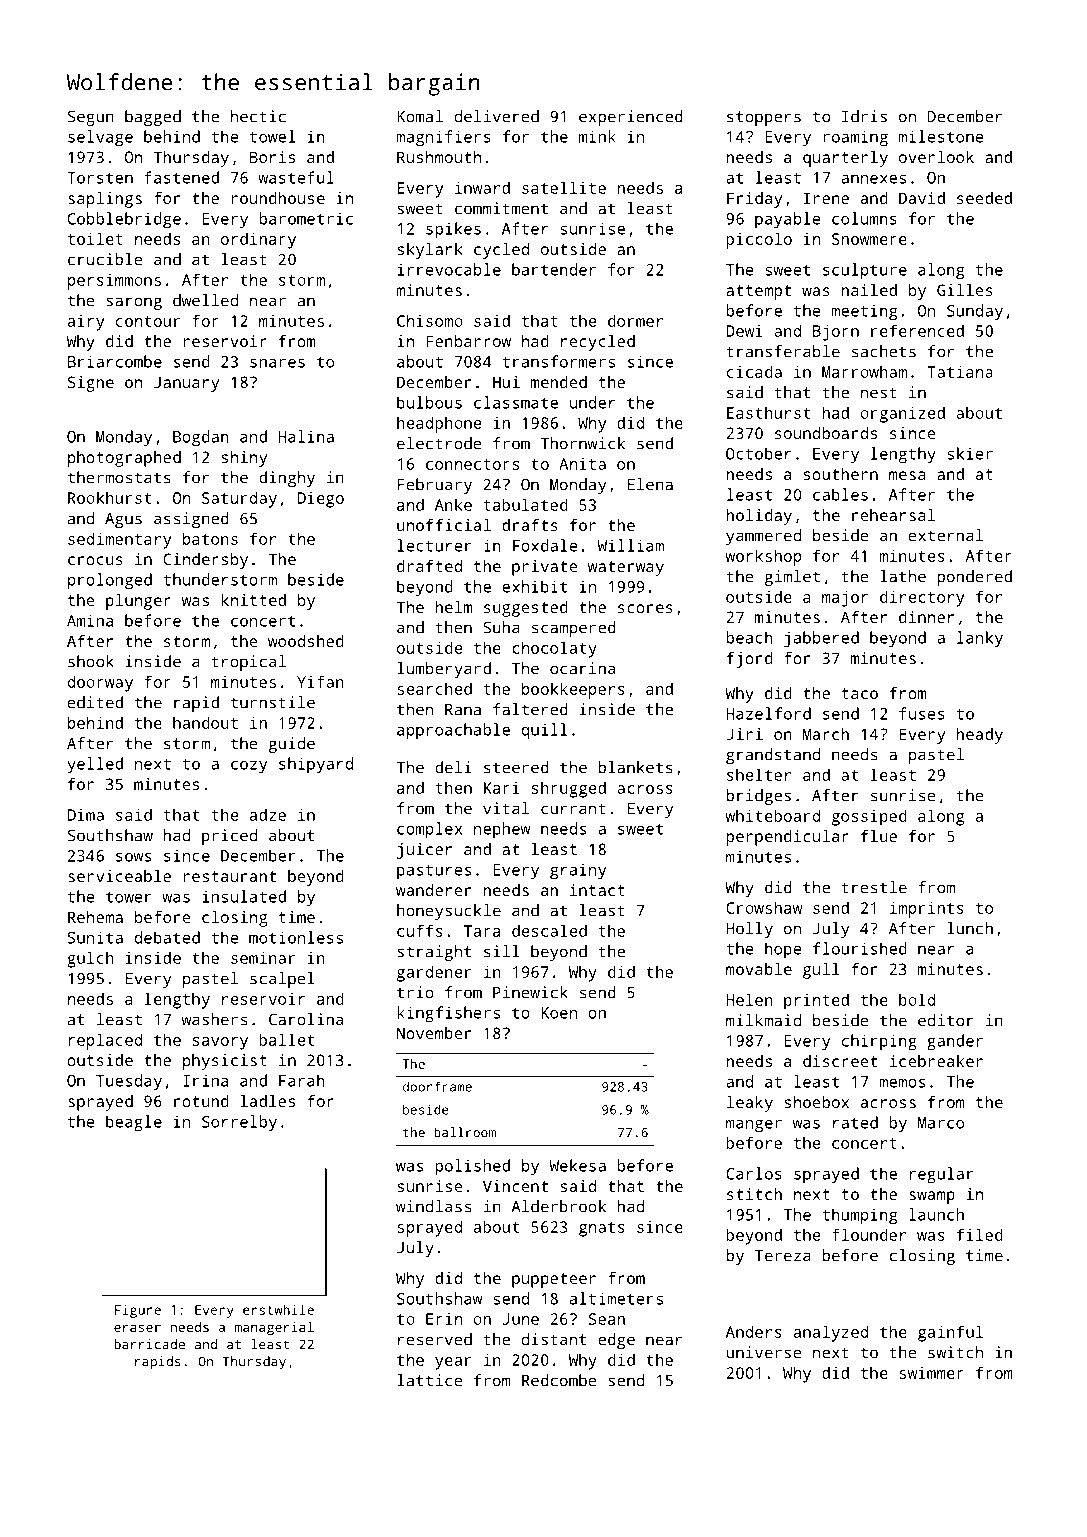  Describe the element at coordinates (559, 1380) in the screenshot. I see `Redcombe` at that location.
